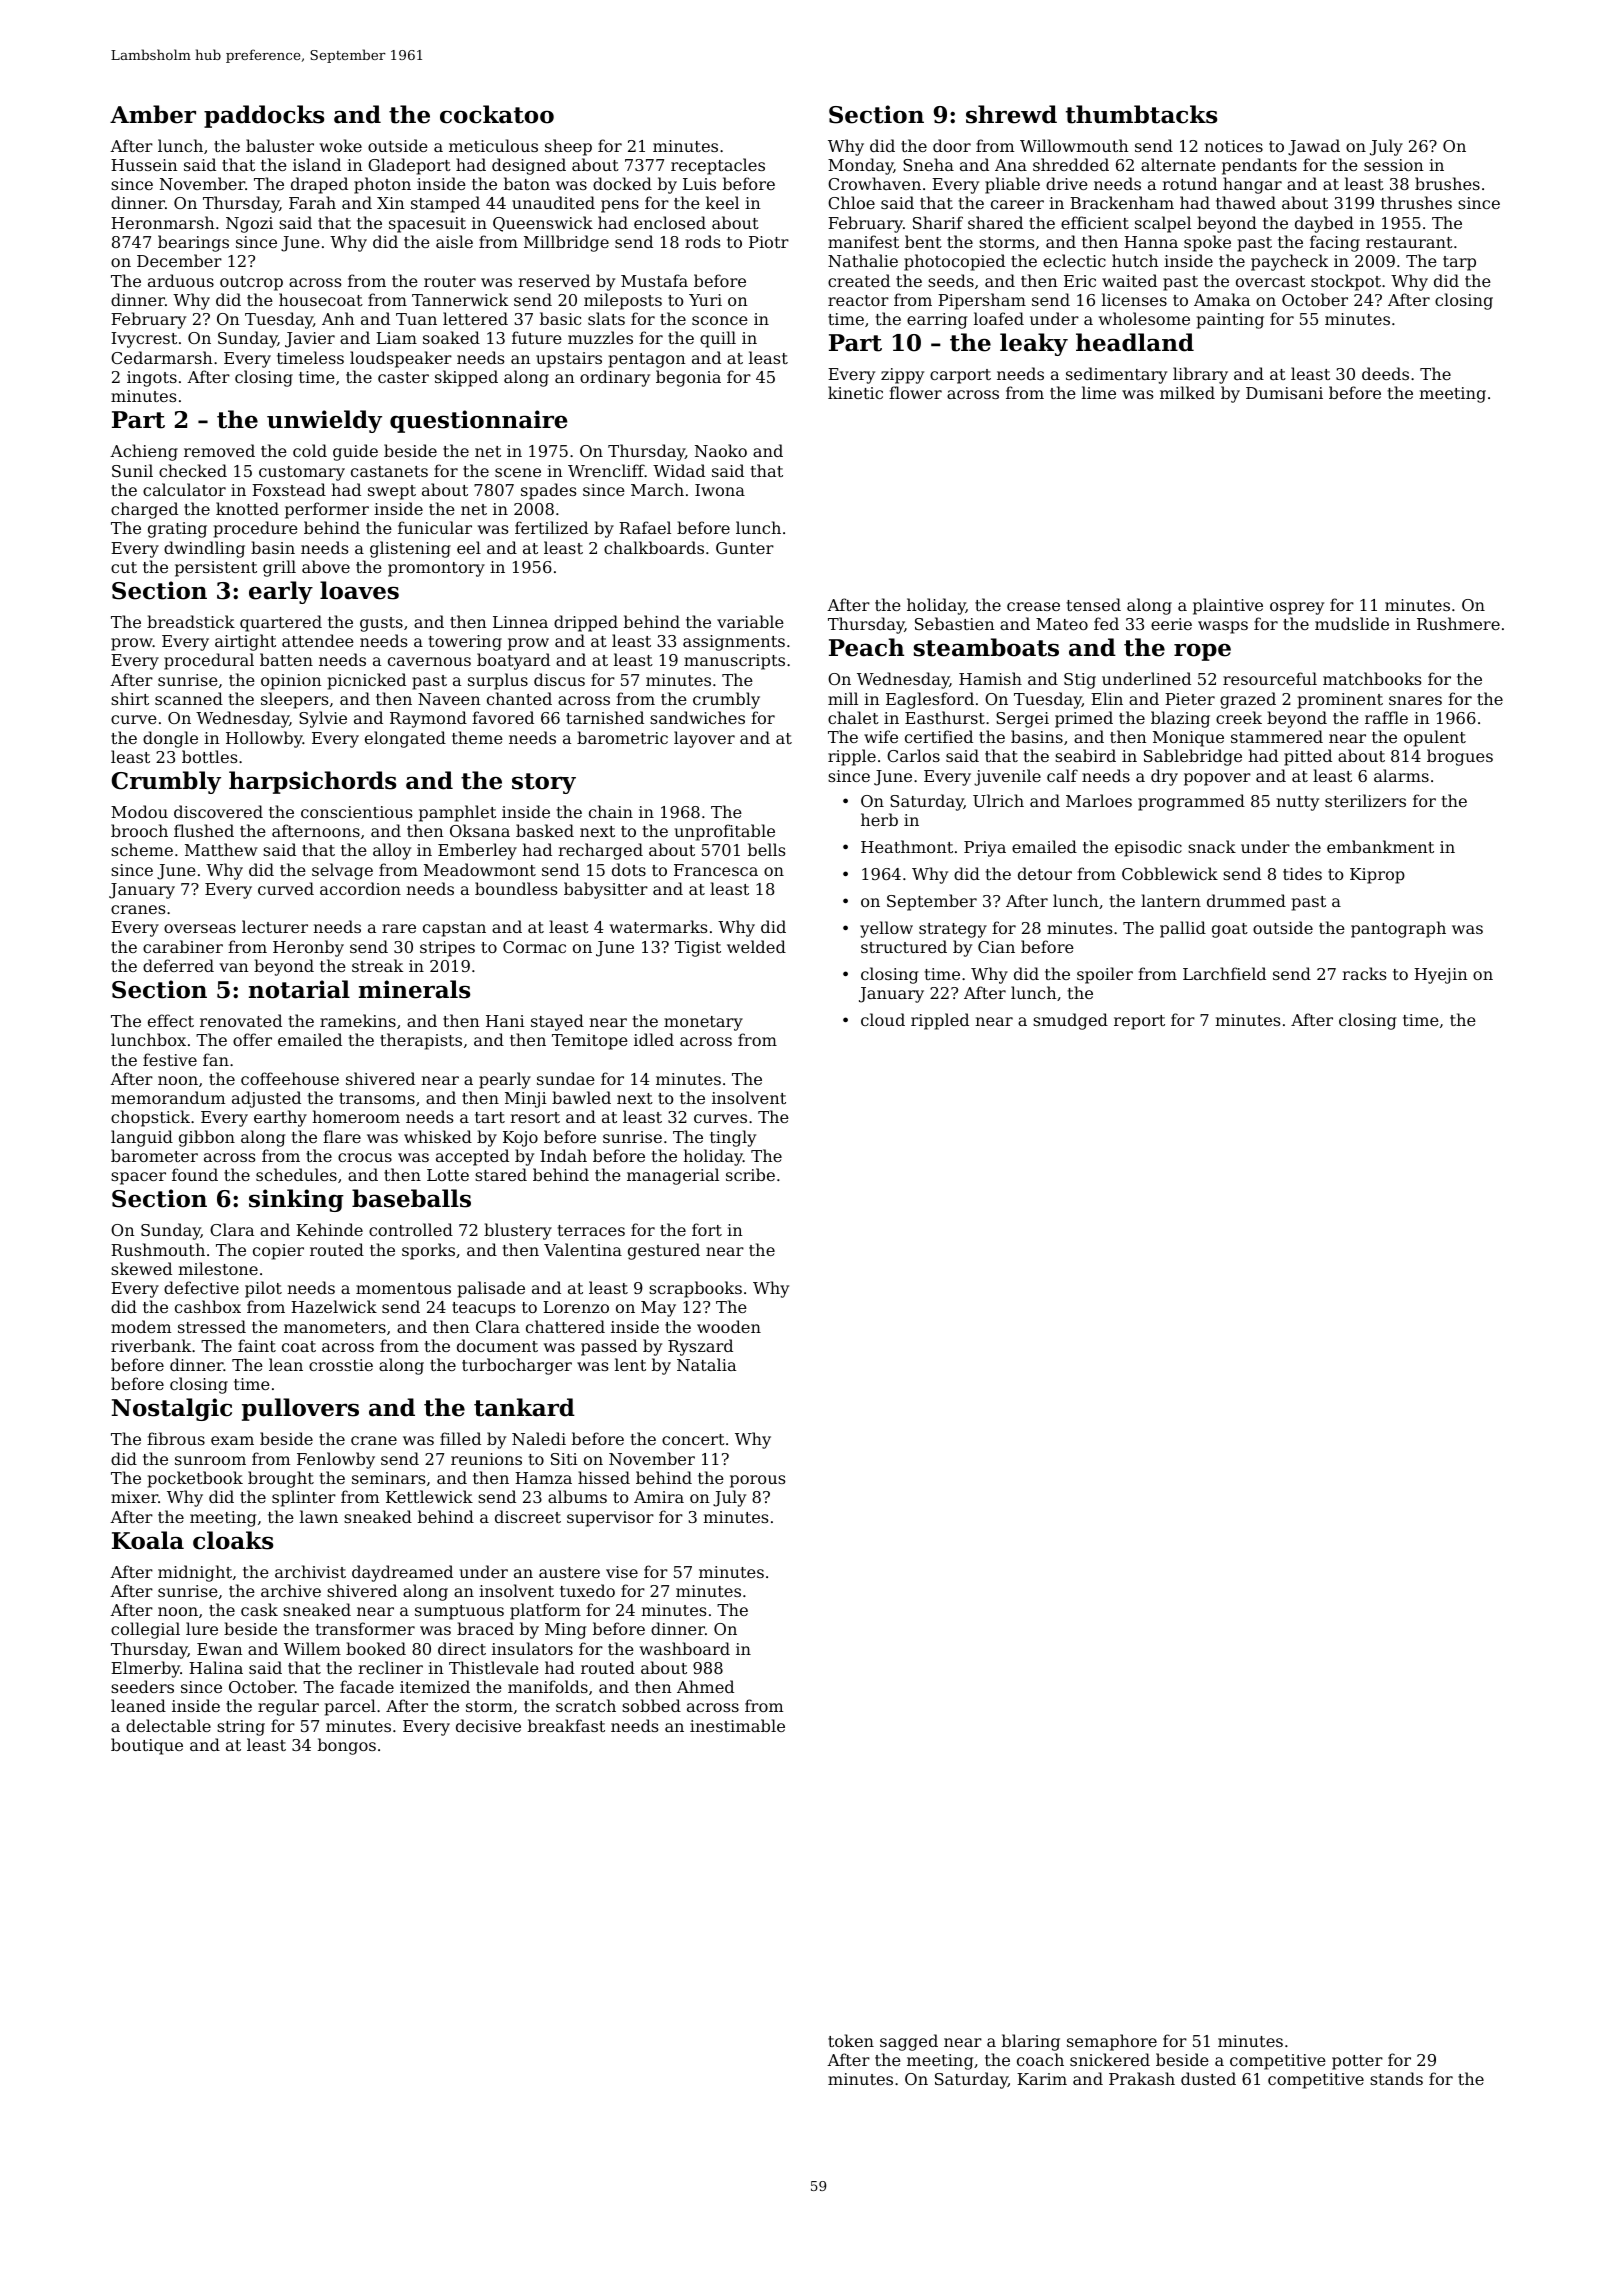 The image size is (1620, 2292). Describe the element at coordinates (1134, 299) in the image. I see `licenses` at that location.
